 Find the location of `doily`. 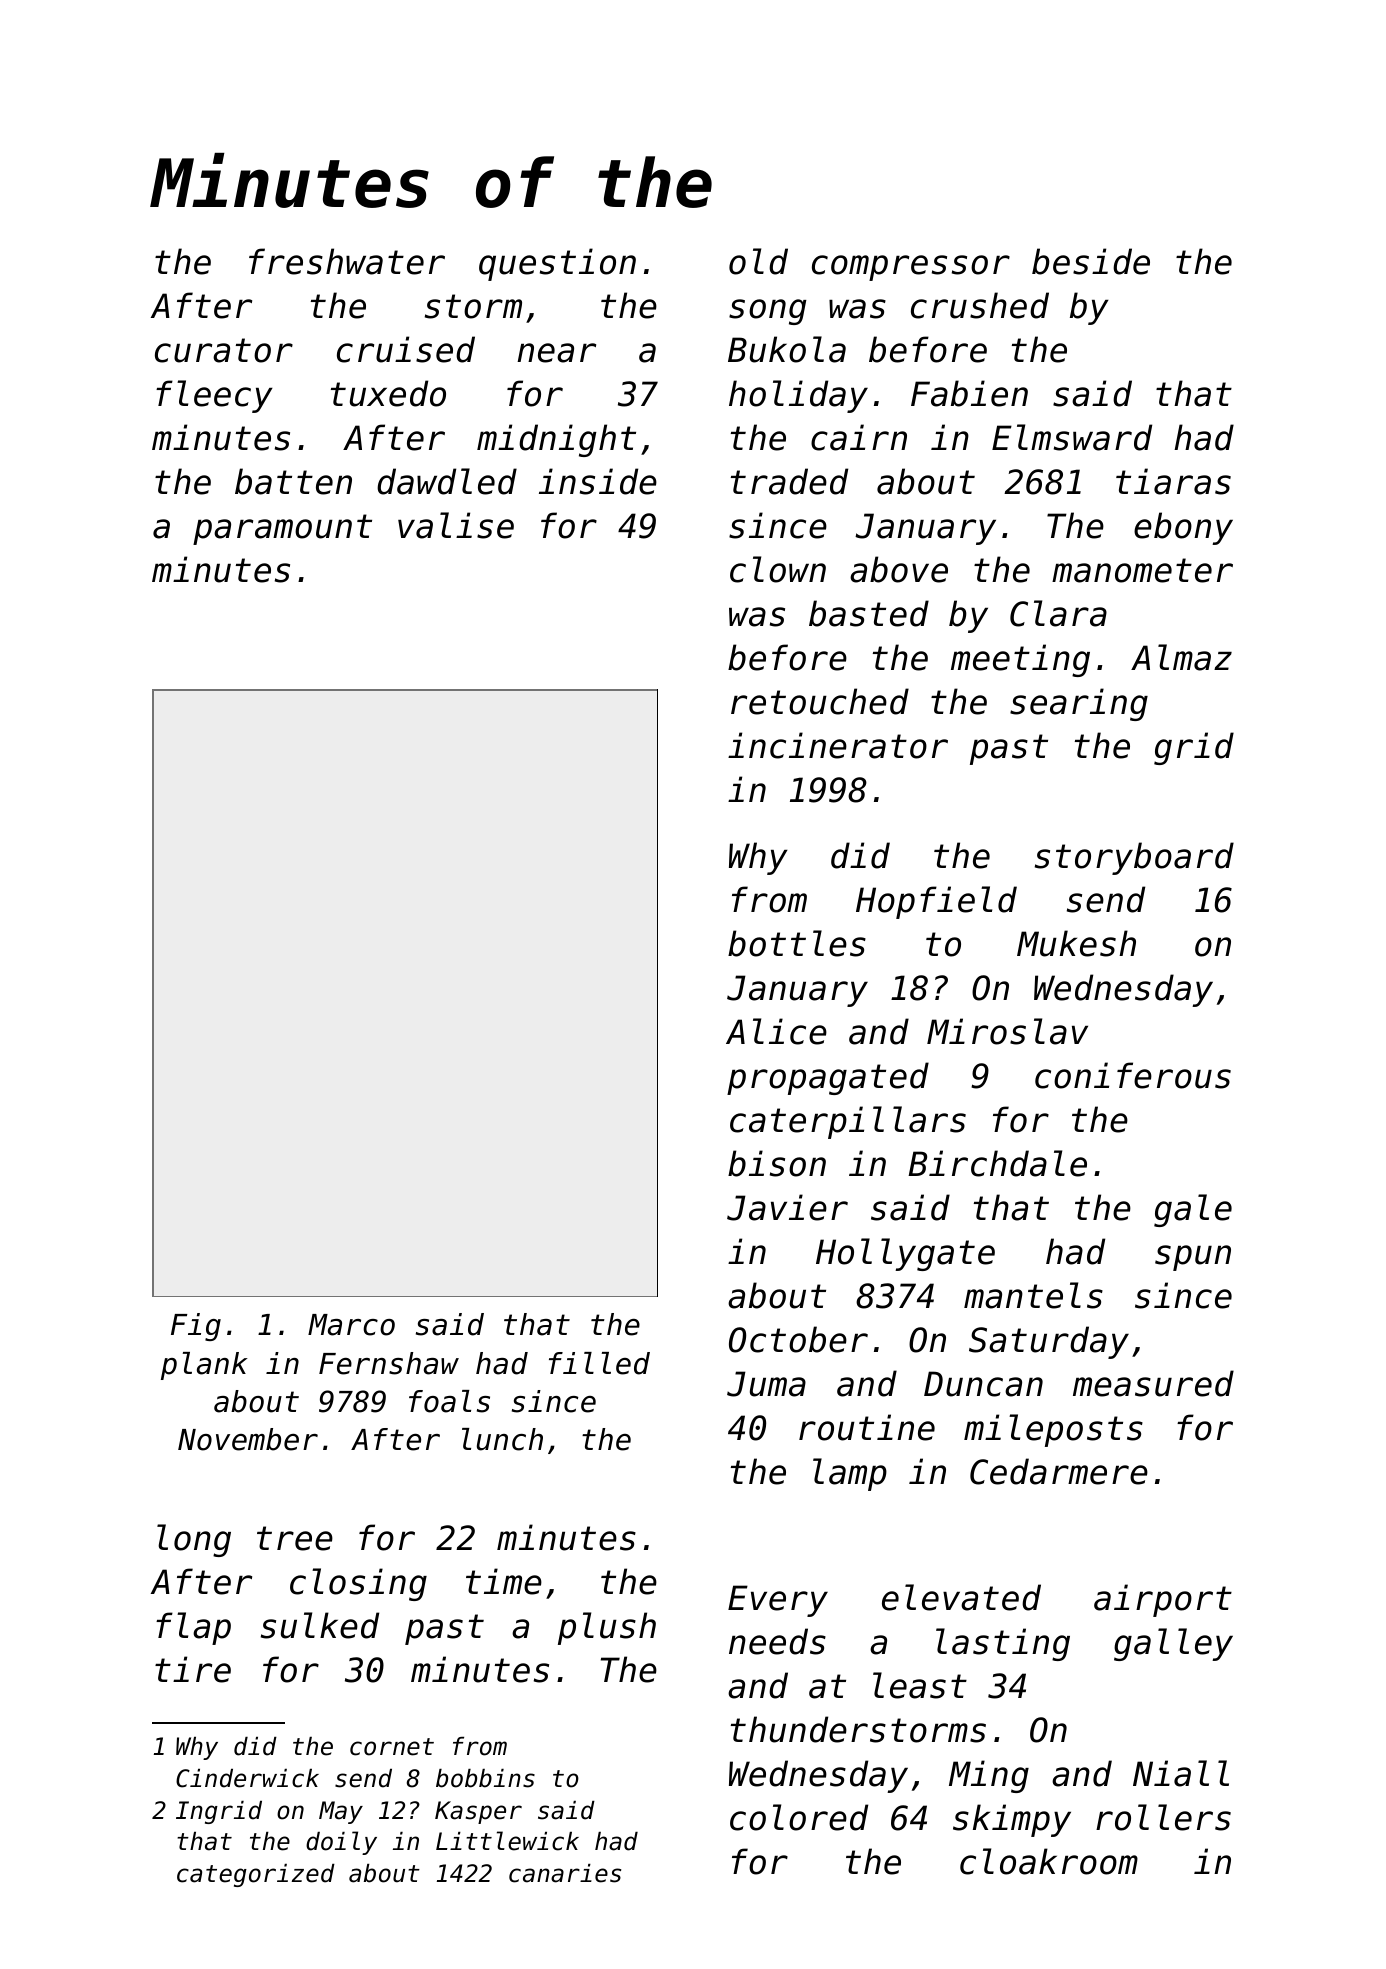

doily is located at coordinates (341, 1843).
